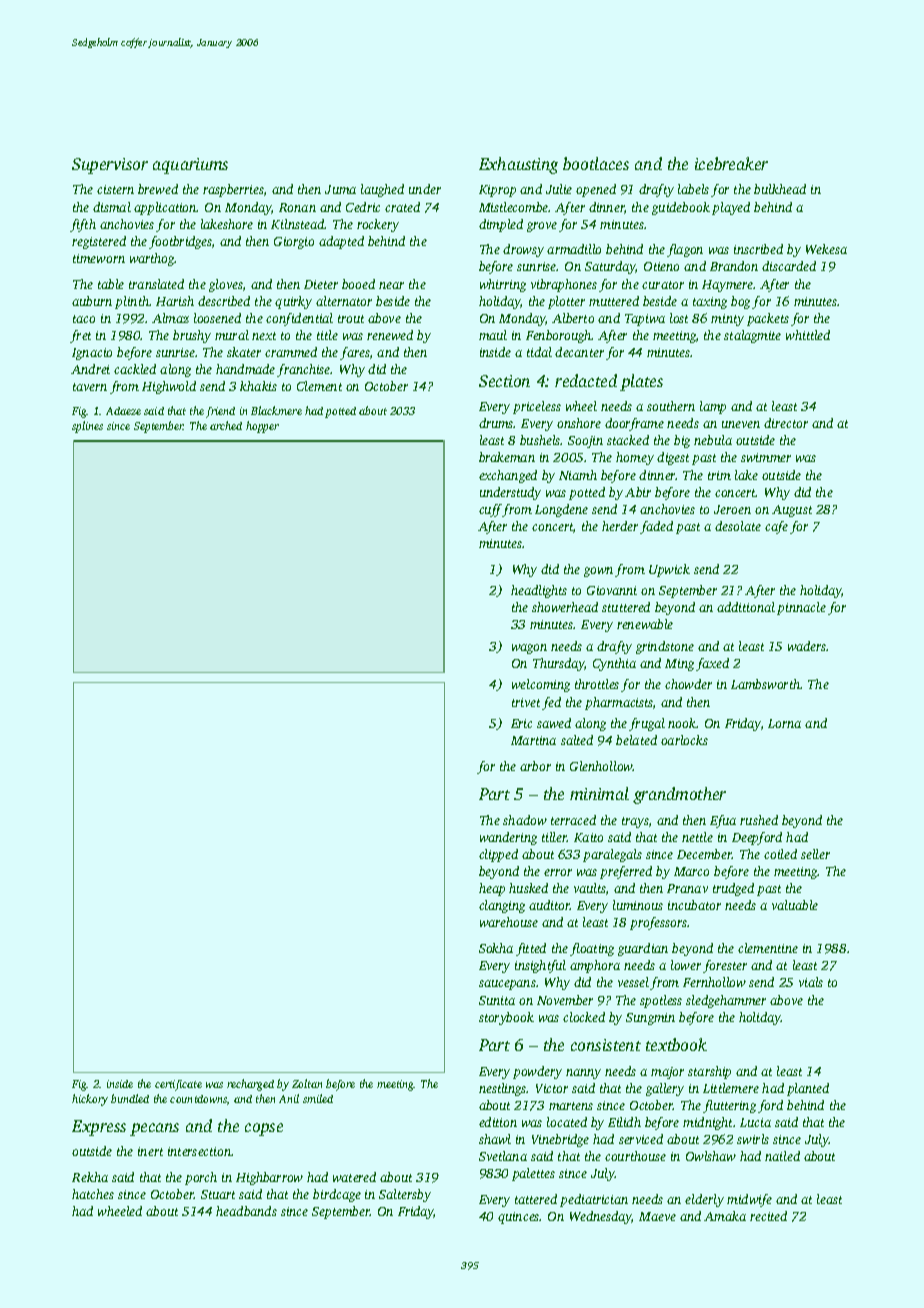 The height and width of the screenshot is (1308, 924). What do you see at coordinates (87, 427) in the screenshot?
I see `splines` at bounding box center [87, 427].
